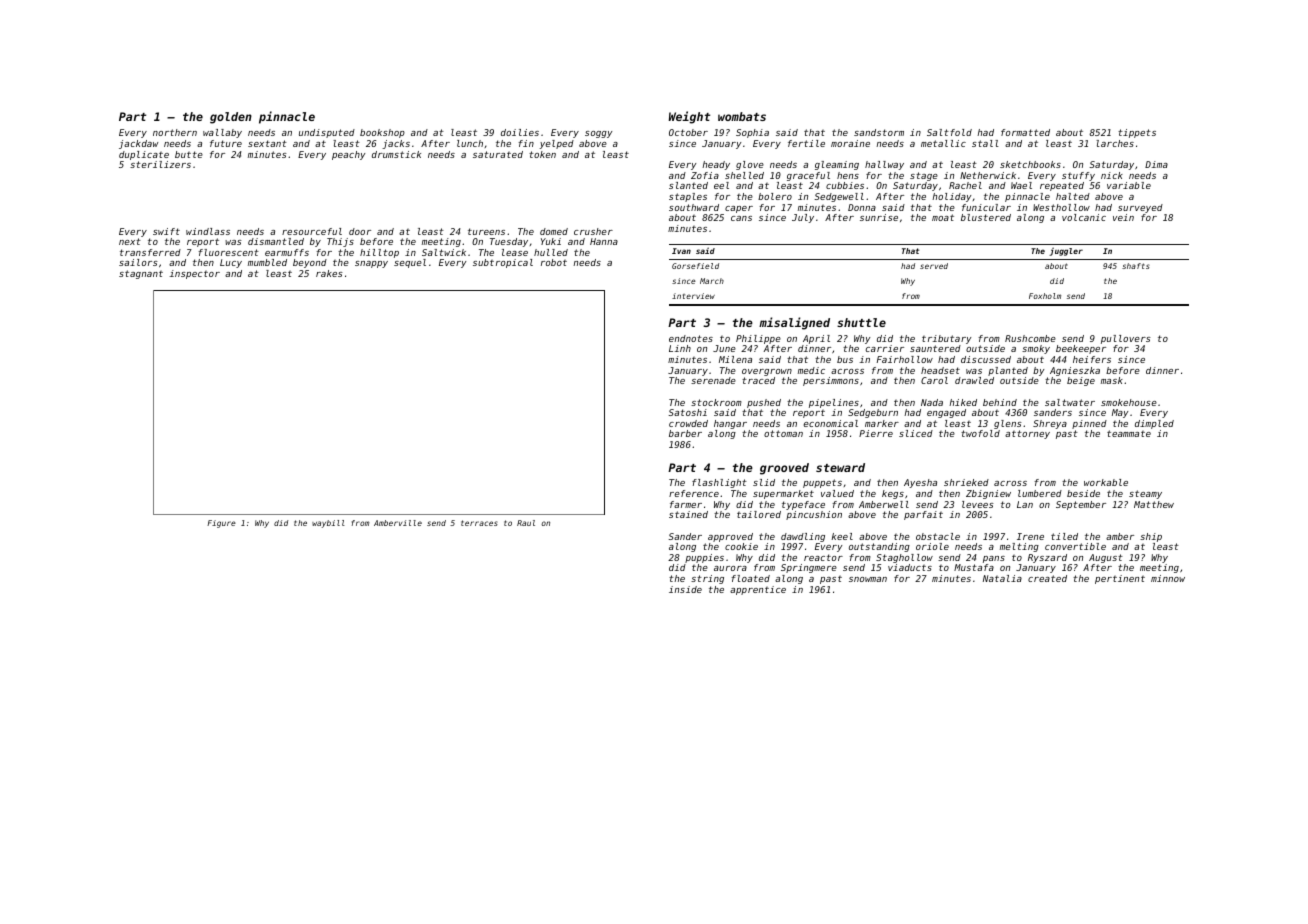  I want to click on tributary, so click(946, 339).
